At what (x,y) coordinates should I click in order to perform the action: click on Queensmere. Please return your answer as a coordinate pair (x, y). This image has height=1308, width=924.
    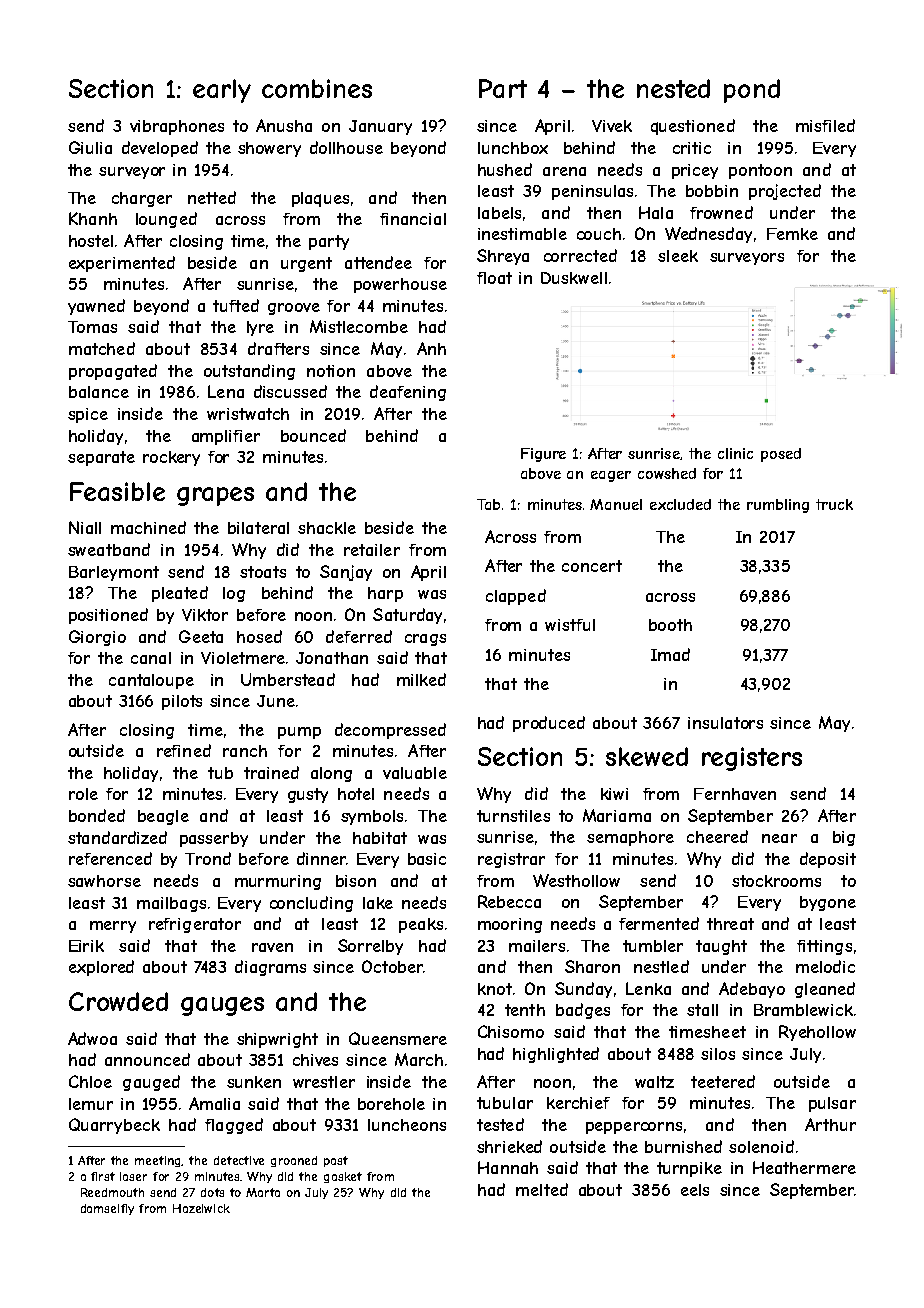
    Looking at the image, I should click on (398, 1038).
